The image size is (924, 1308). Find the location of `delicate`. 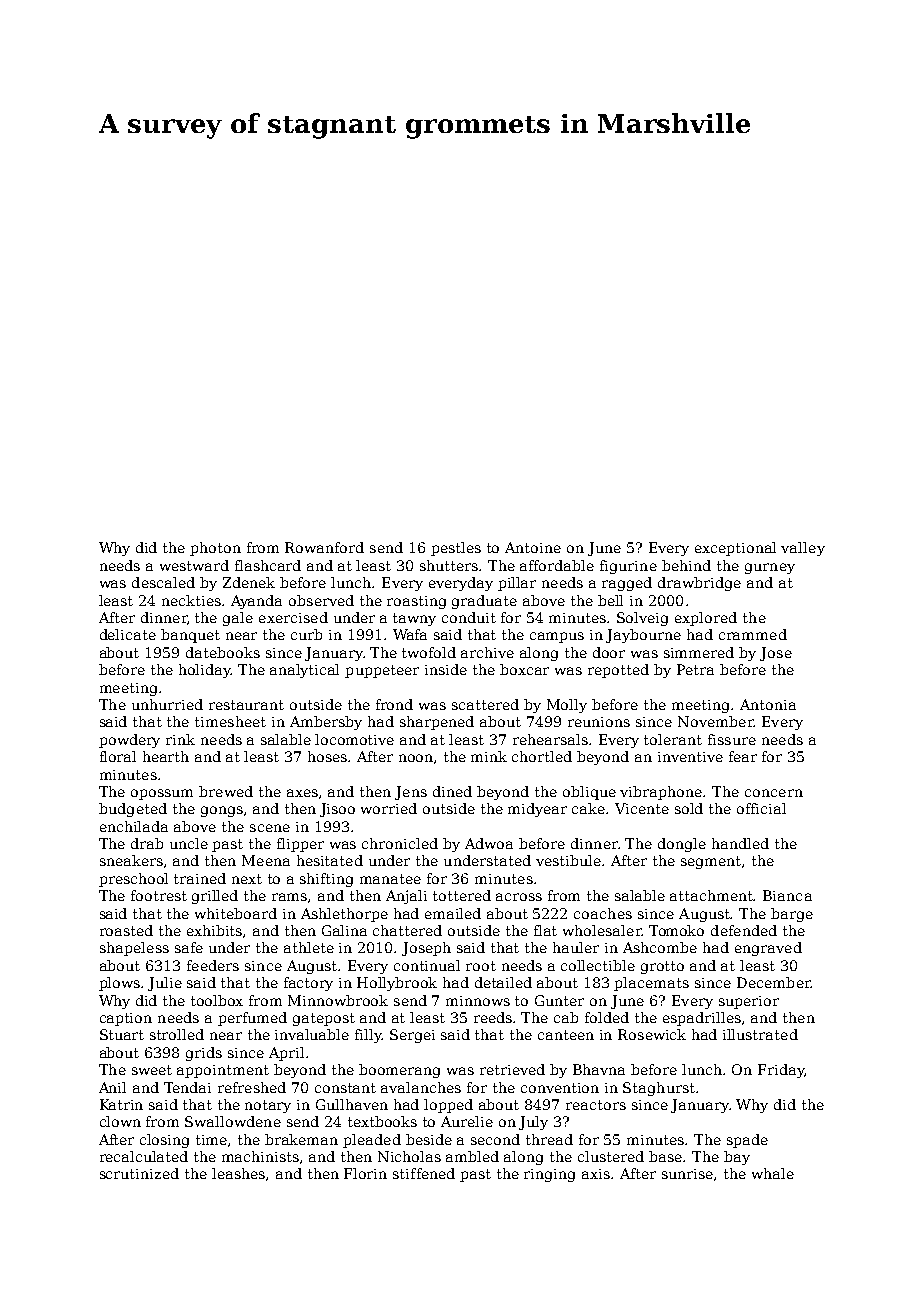

delicate is located at coordinates (128, 634).
